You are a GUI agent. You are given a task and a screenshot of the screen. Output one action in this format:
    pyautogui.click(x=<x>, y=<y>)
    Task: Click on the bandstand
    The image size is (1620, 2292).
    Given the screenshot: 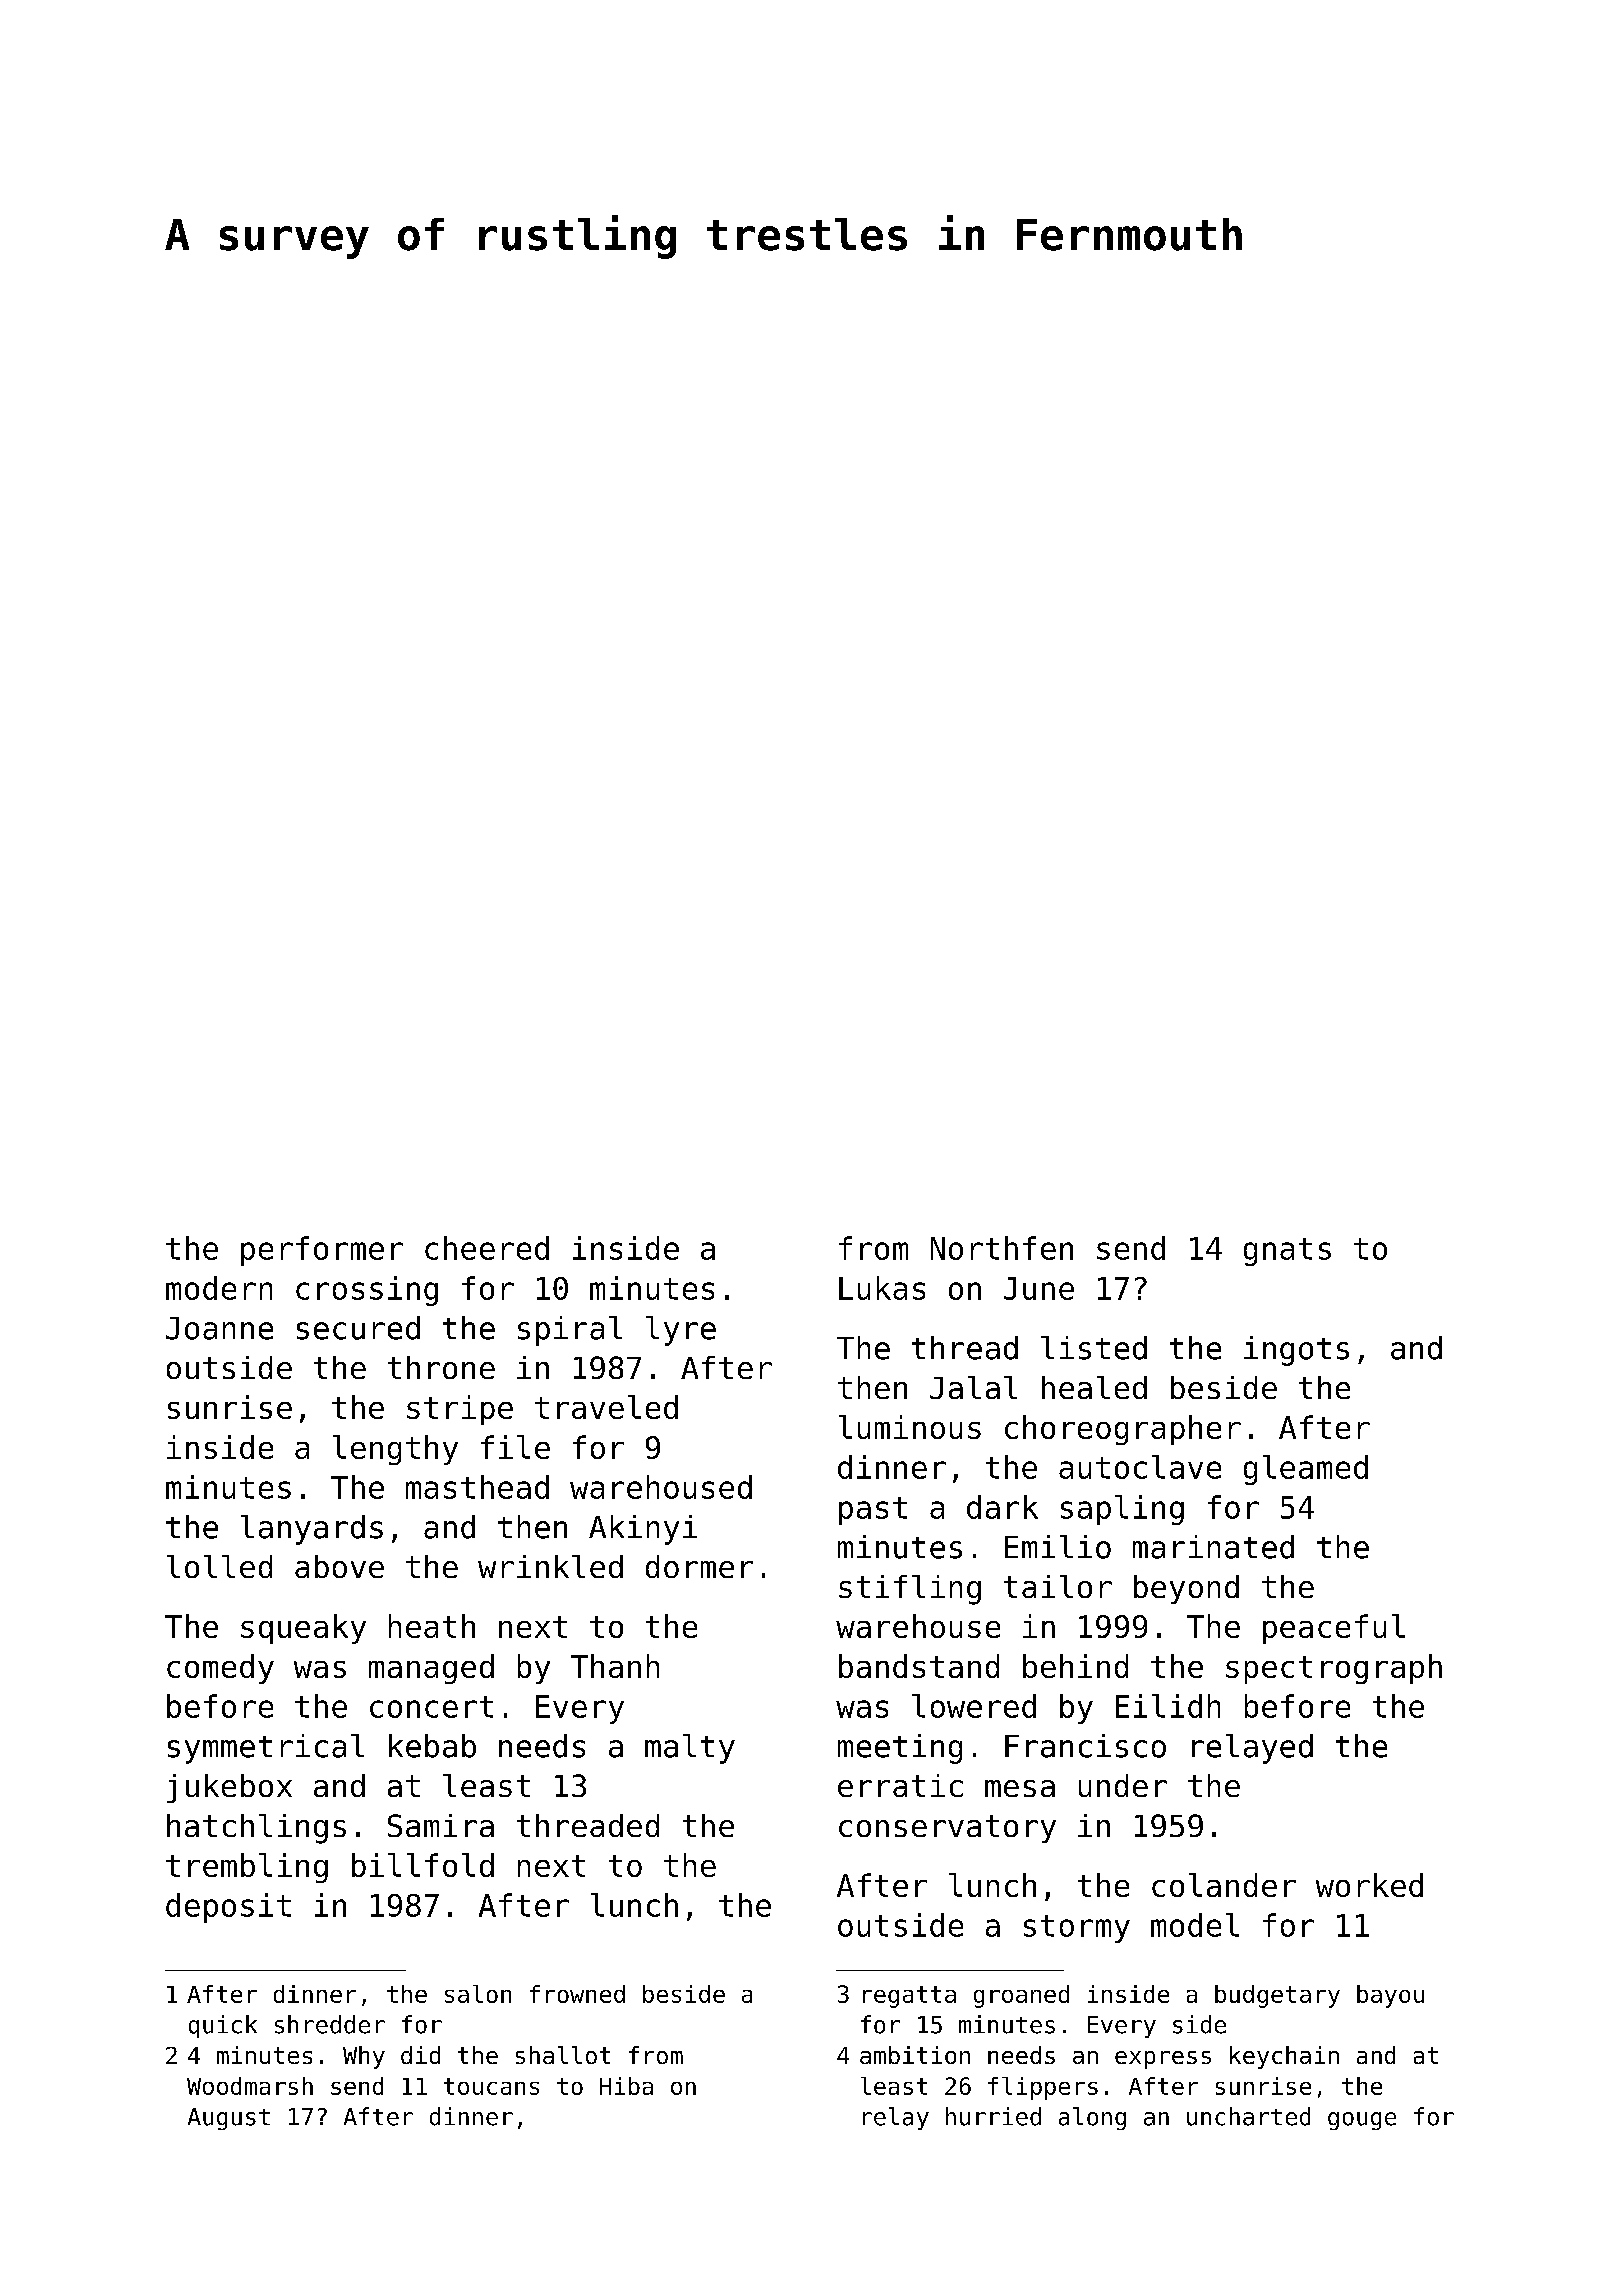 What is the action you would take?
    pyautogui.click(x=919, y=1666)
